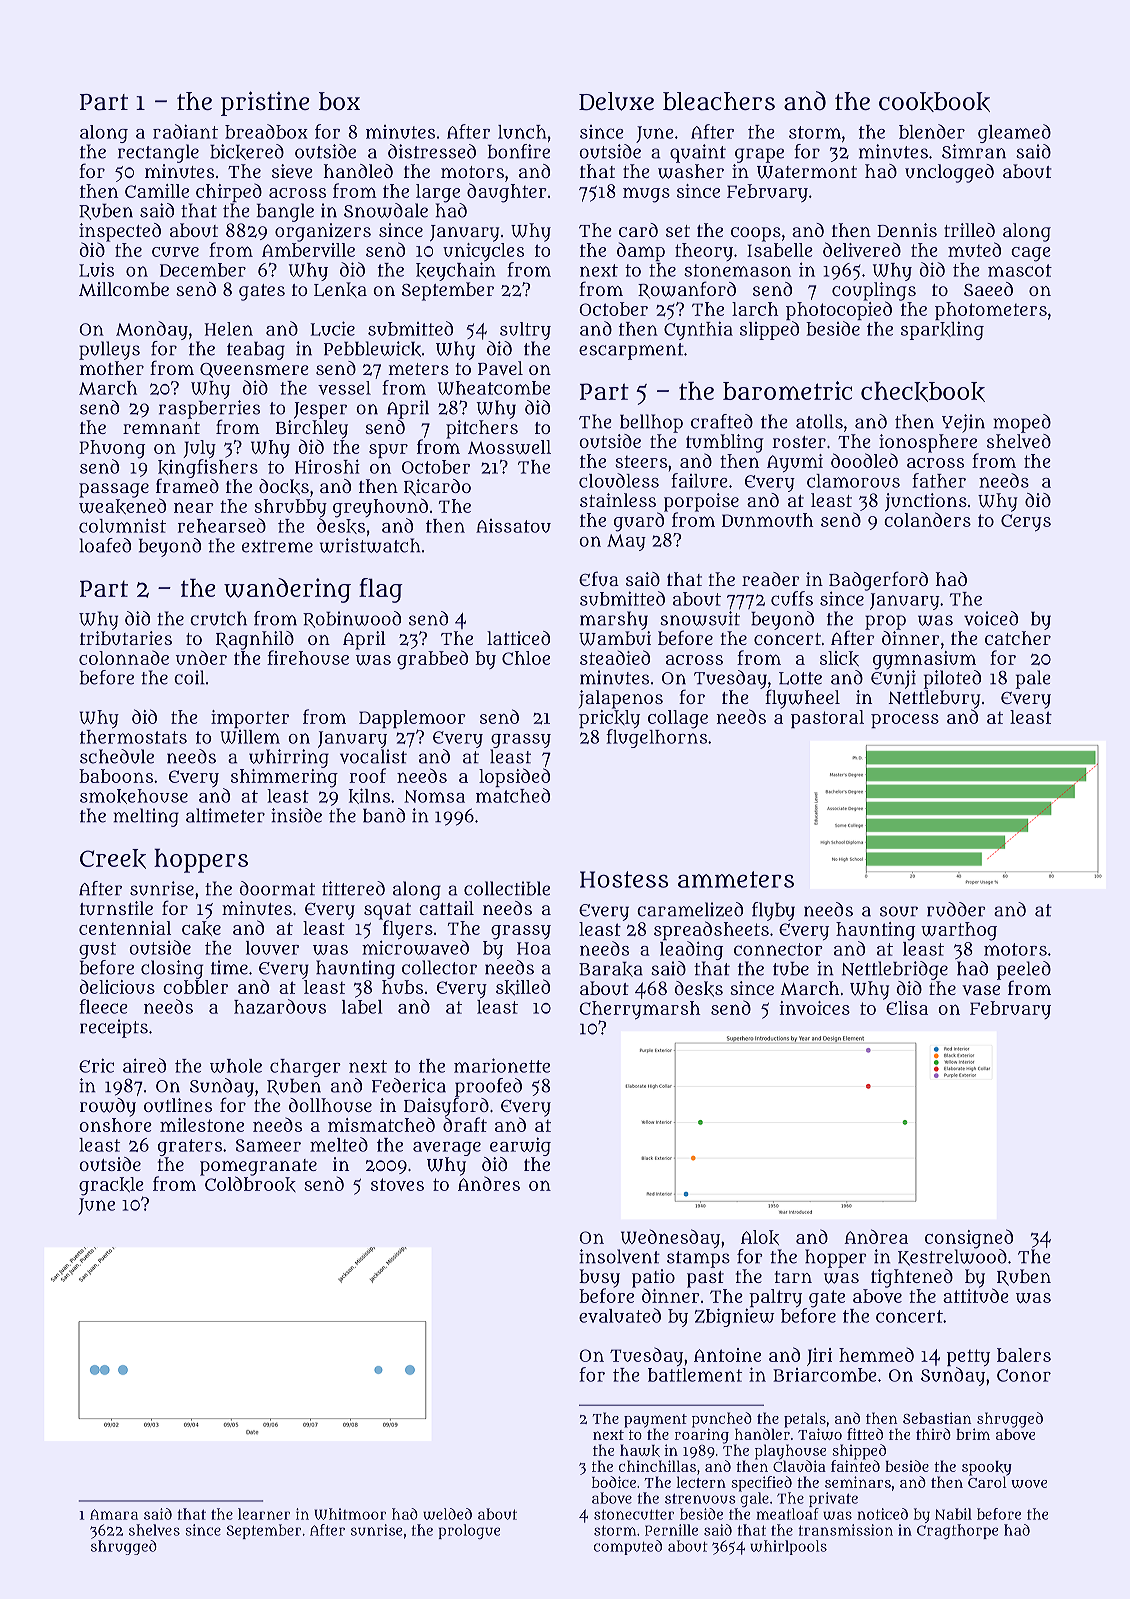 This page has height=1599, width=1130. Describe the element at coordinates (397, 1184) in the page. I see `stoves` at that location.
